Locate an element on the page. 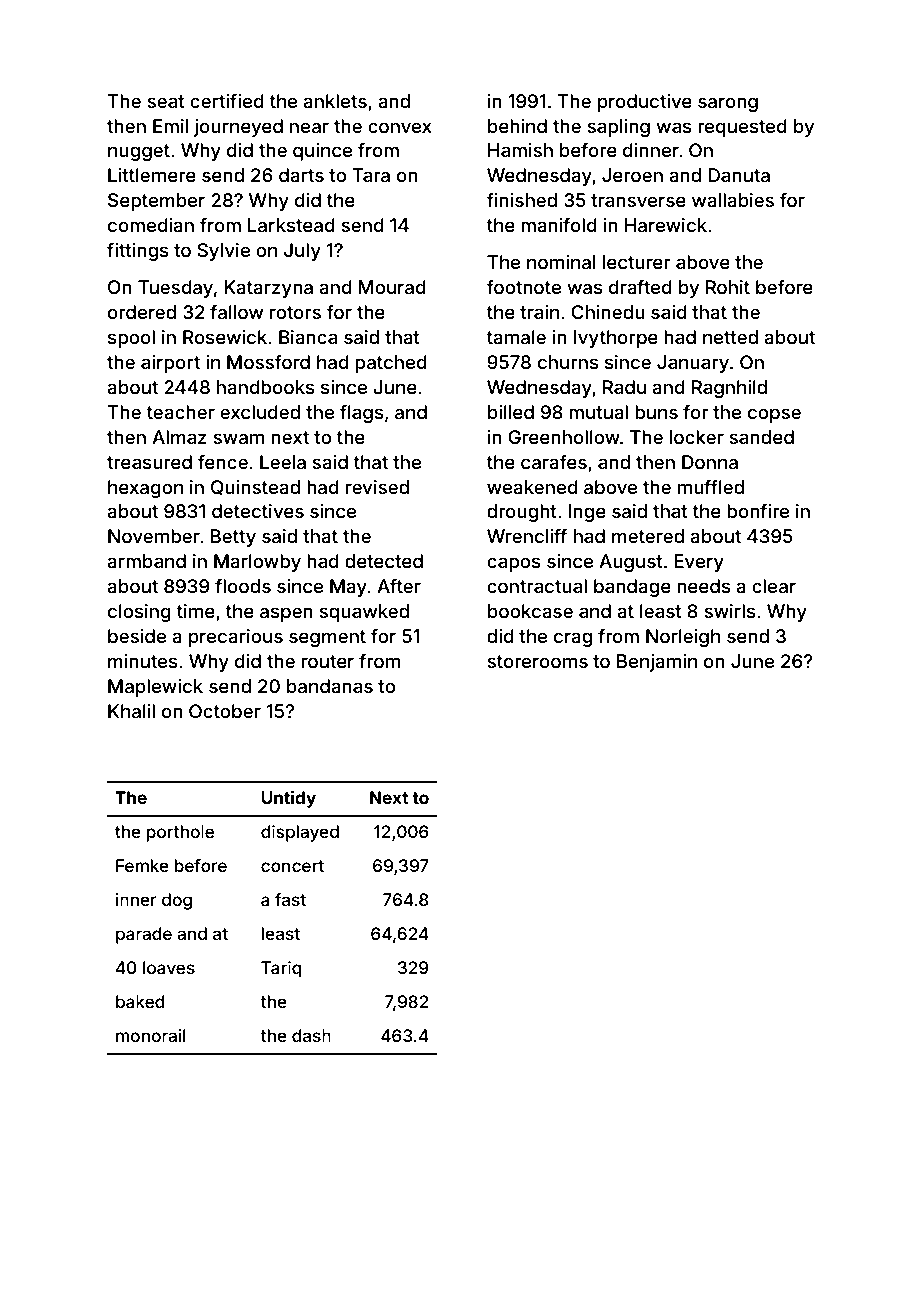 The height and width of the page is (1311, 924). monorail is located at coordinates (150, 1035).
